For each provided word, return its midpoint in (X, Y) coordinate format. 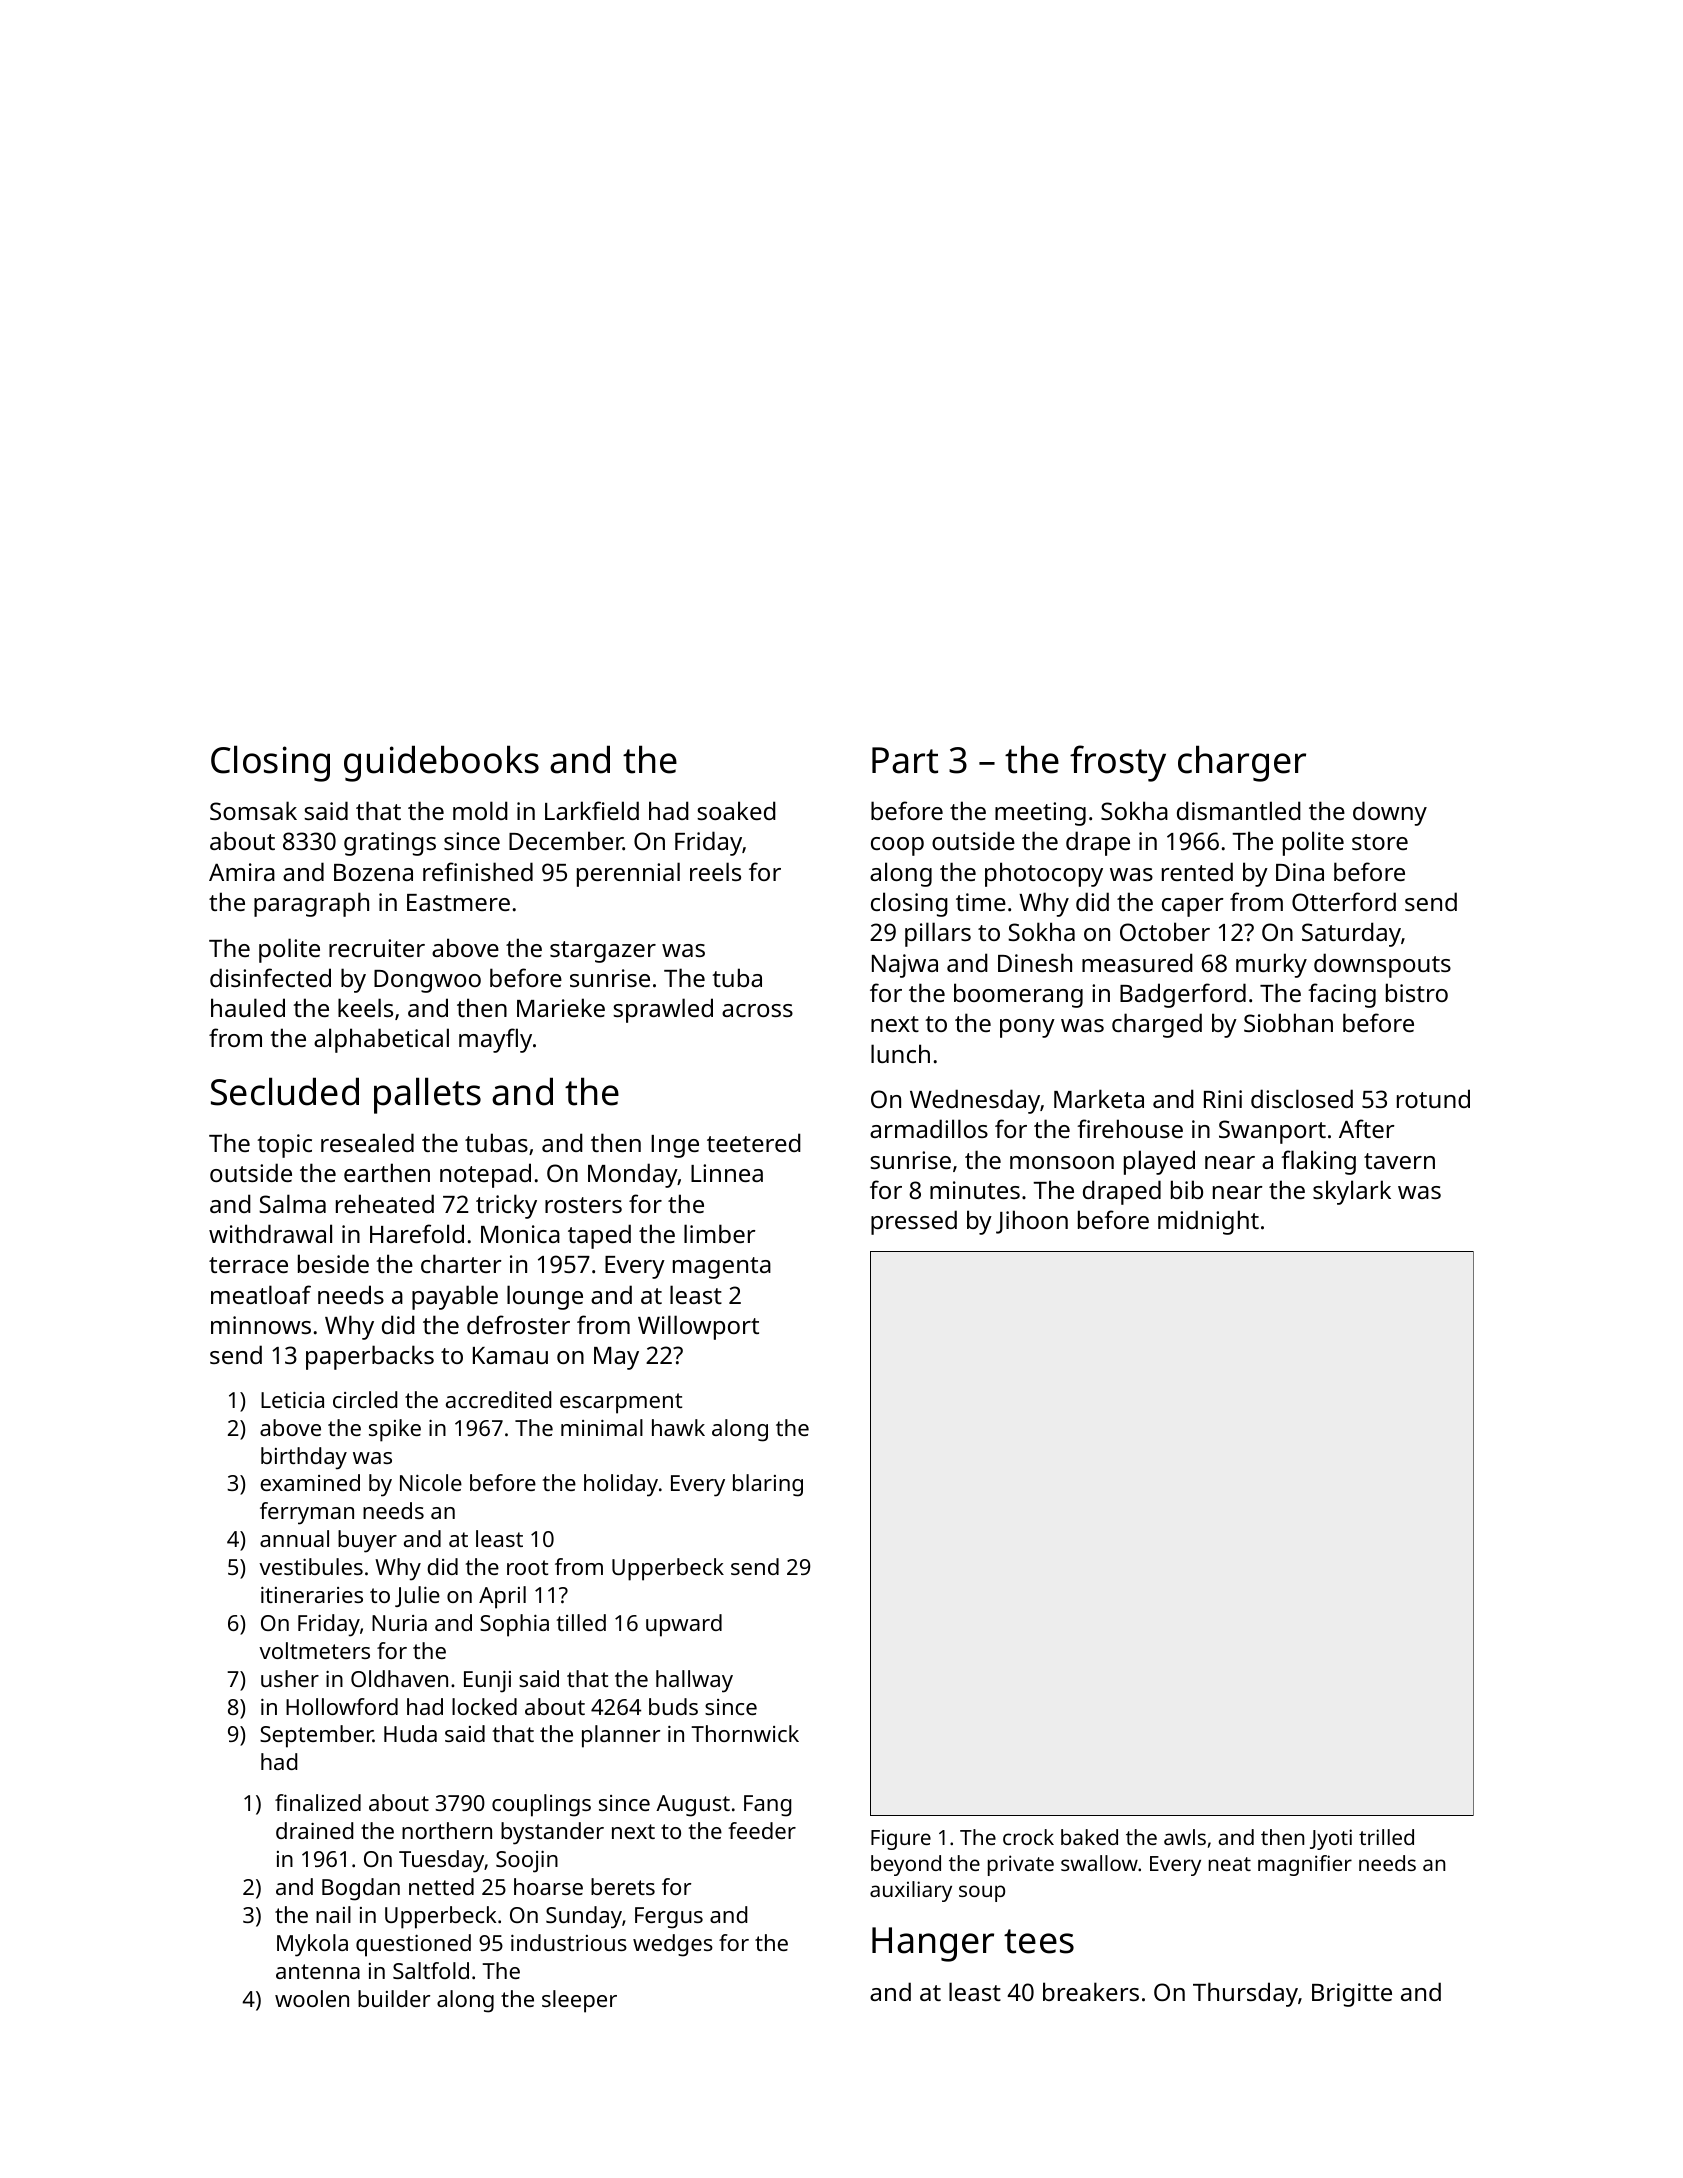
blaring (768, 1485)
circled (365, 1399)
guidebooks (441, 763)
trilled (1386, 1837)
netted (441, 1886)
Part (905, 760)
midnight (1208, 1222)
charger (1242, 763)
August (693, 1806)
